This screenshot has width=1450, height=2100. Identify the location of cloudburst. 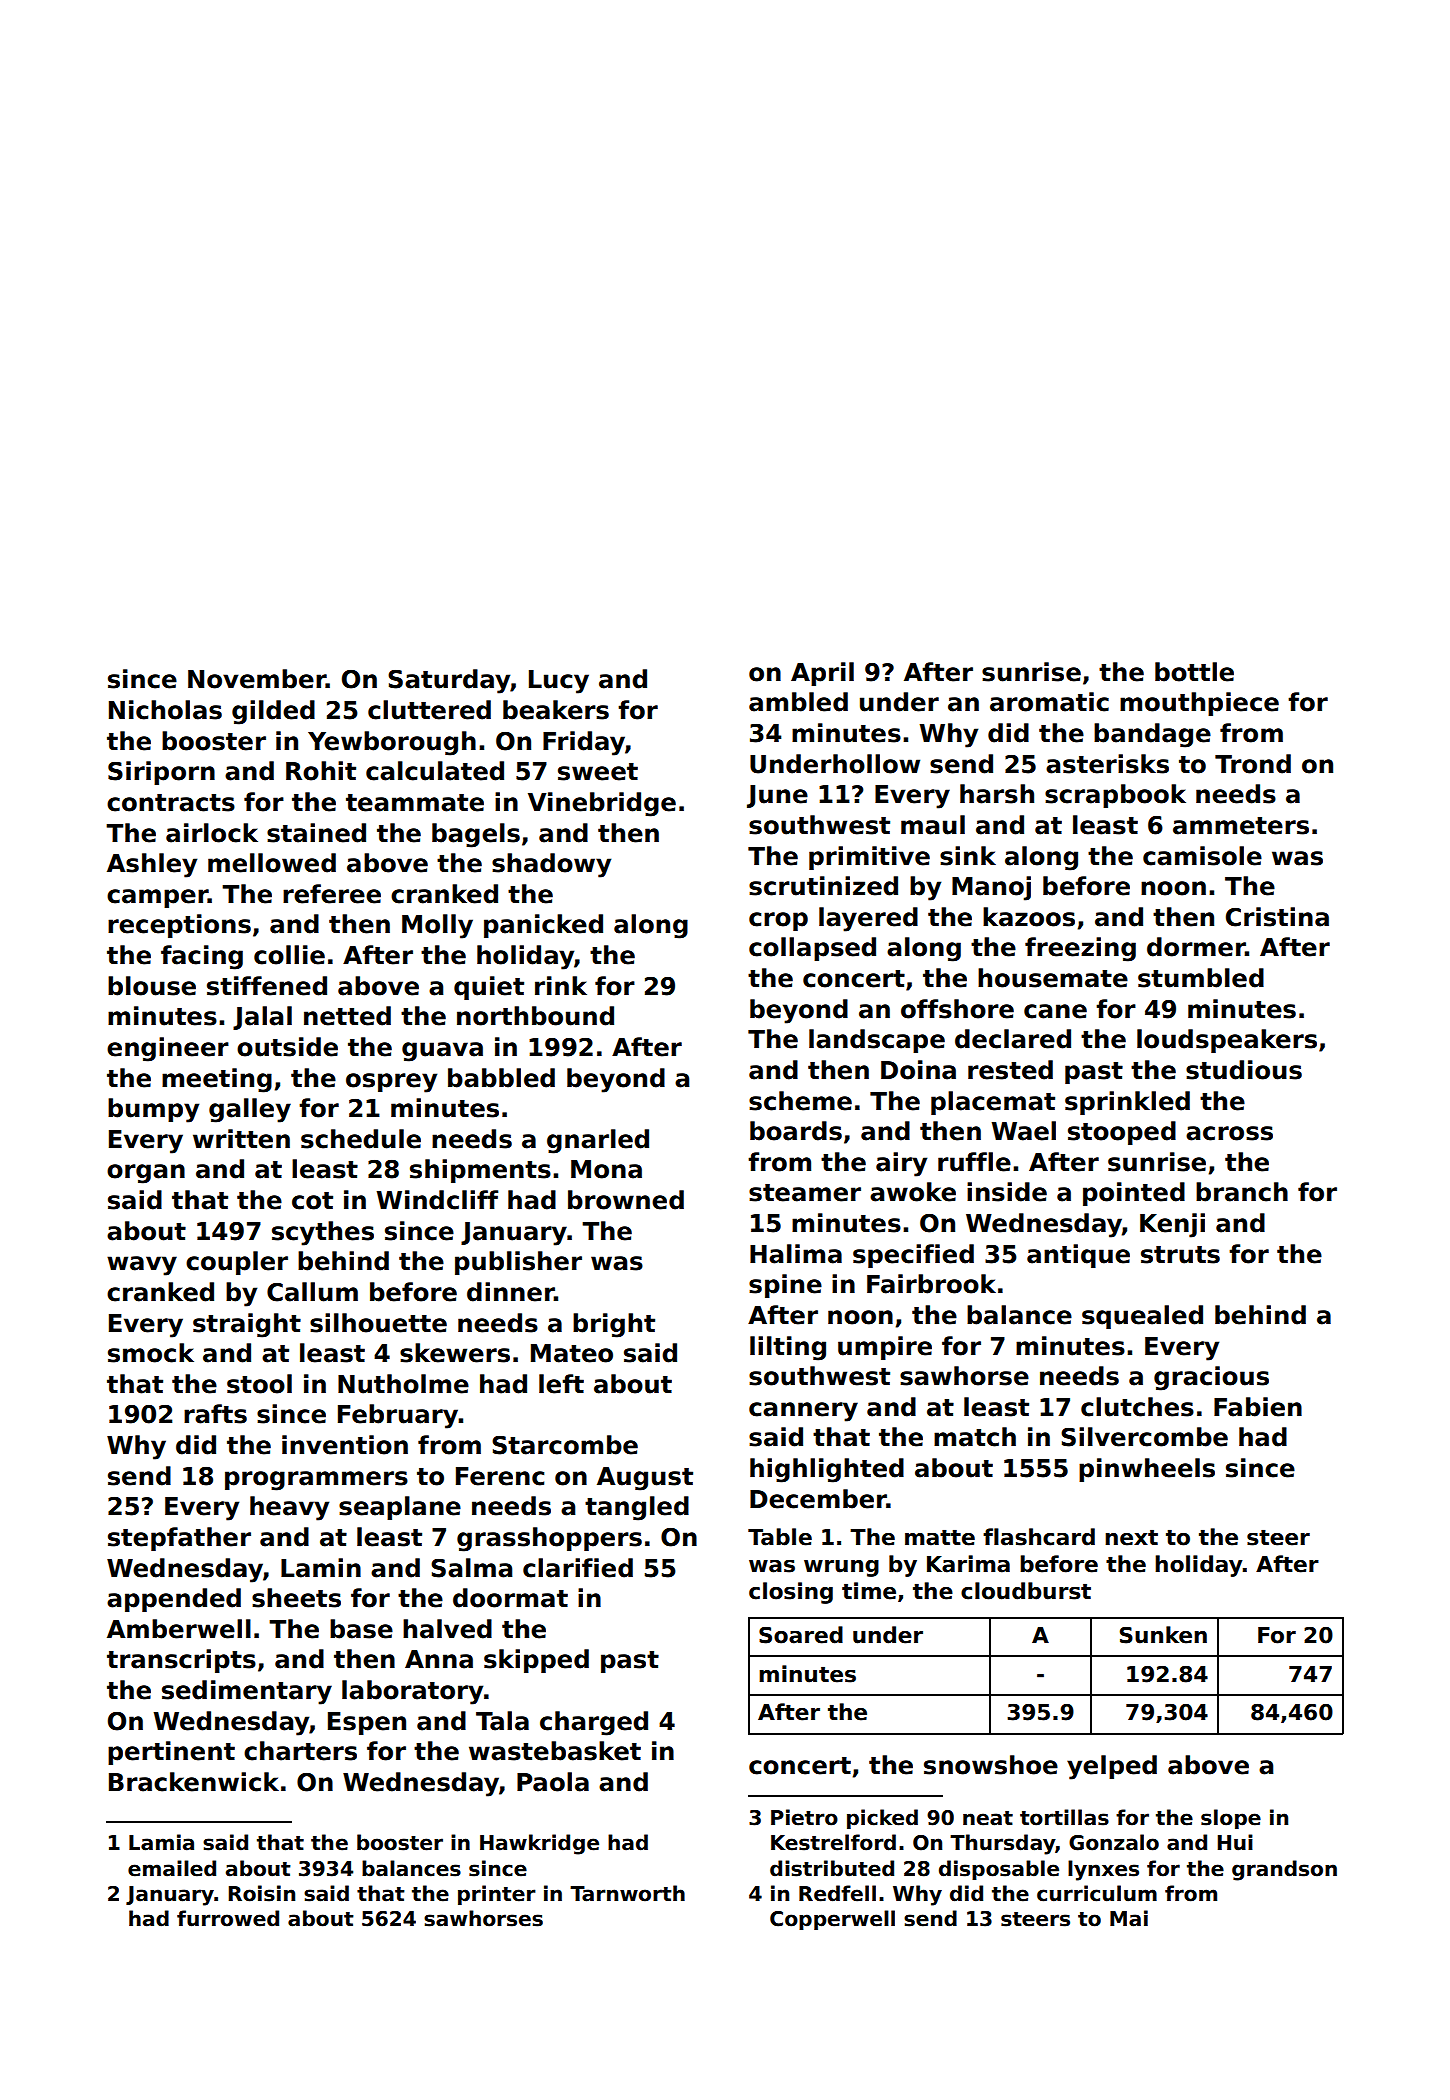
(1026, 1591).
